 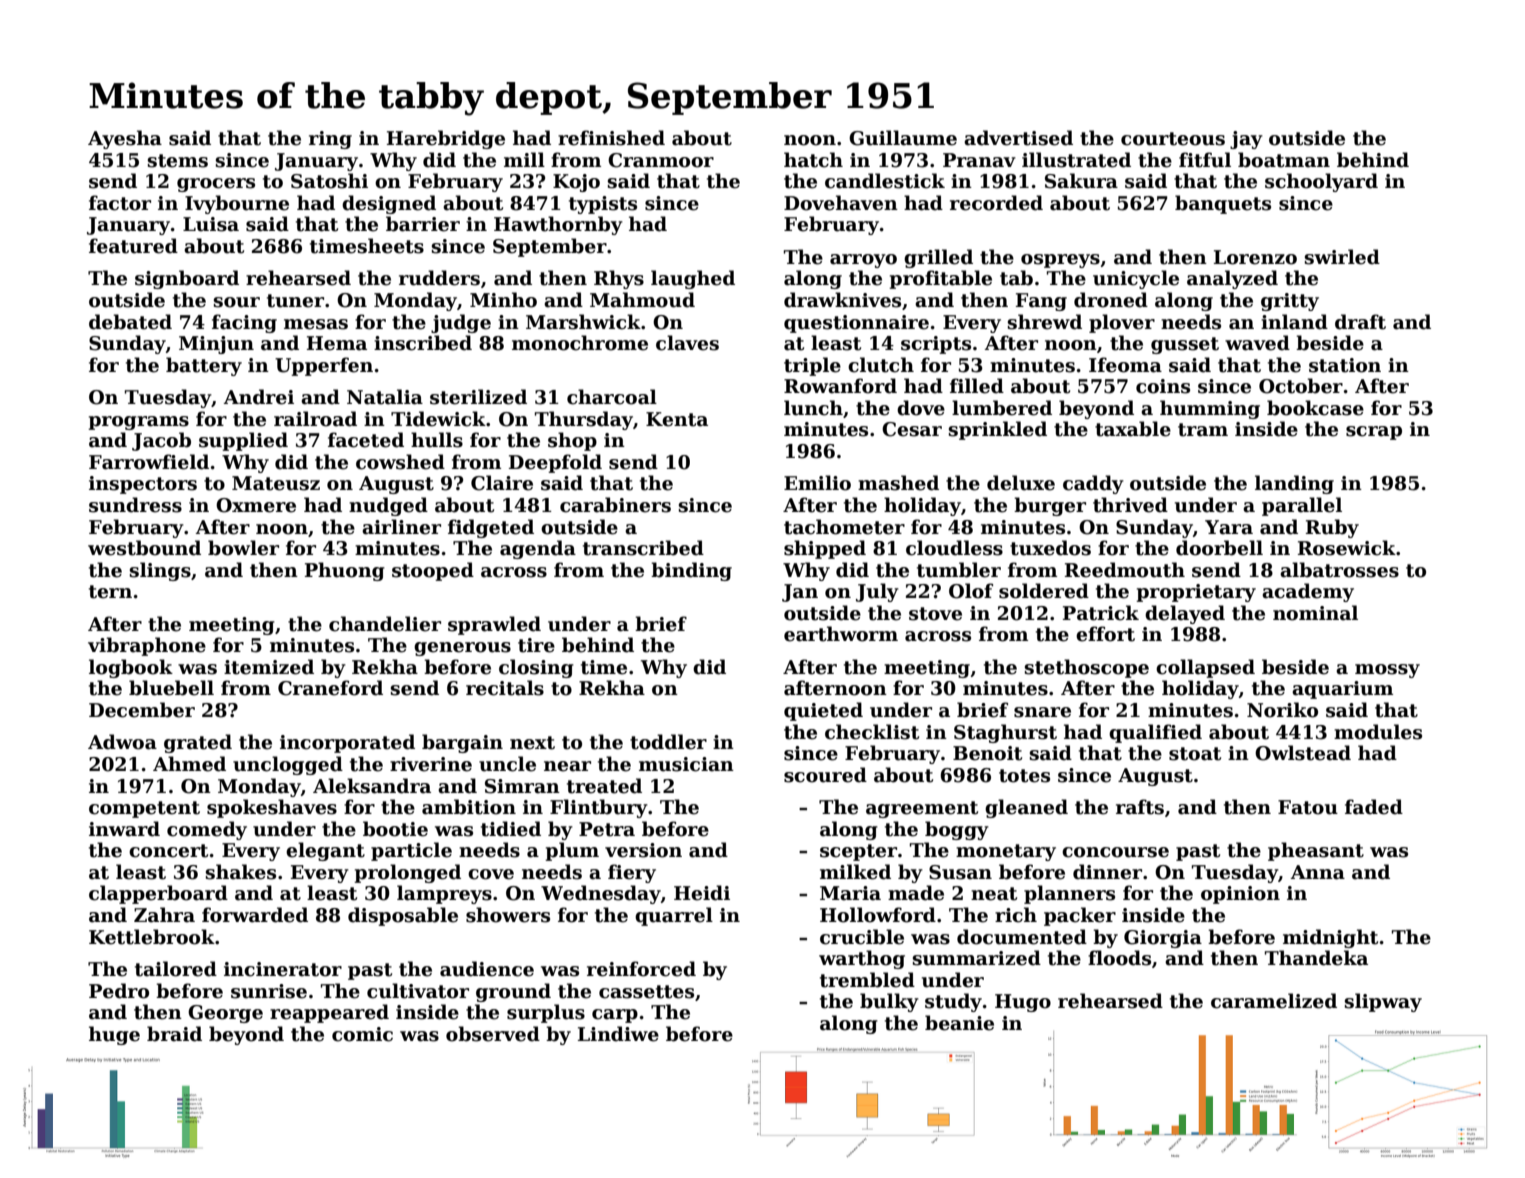 What do you see at coordinates (1018, 138) in the page?
I see `advertised` at bounding box center [1018, 138].
